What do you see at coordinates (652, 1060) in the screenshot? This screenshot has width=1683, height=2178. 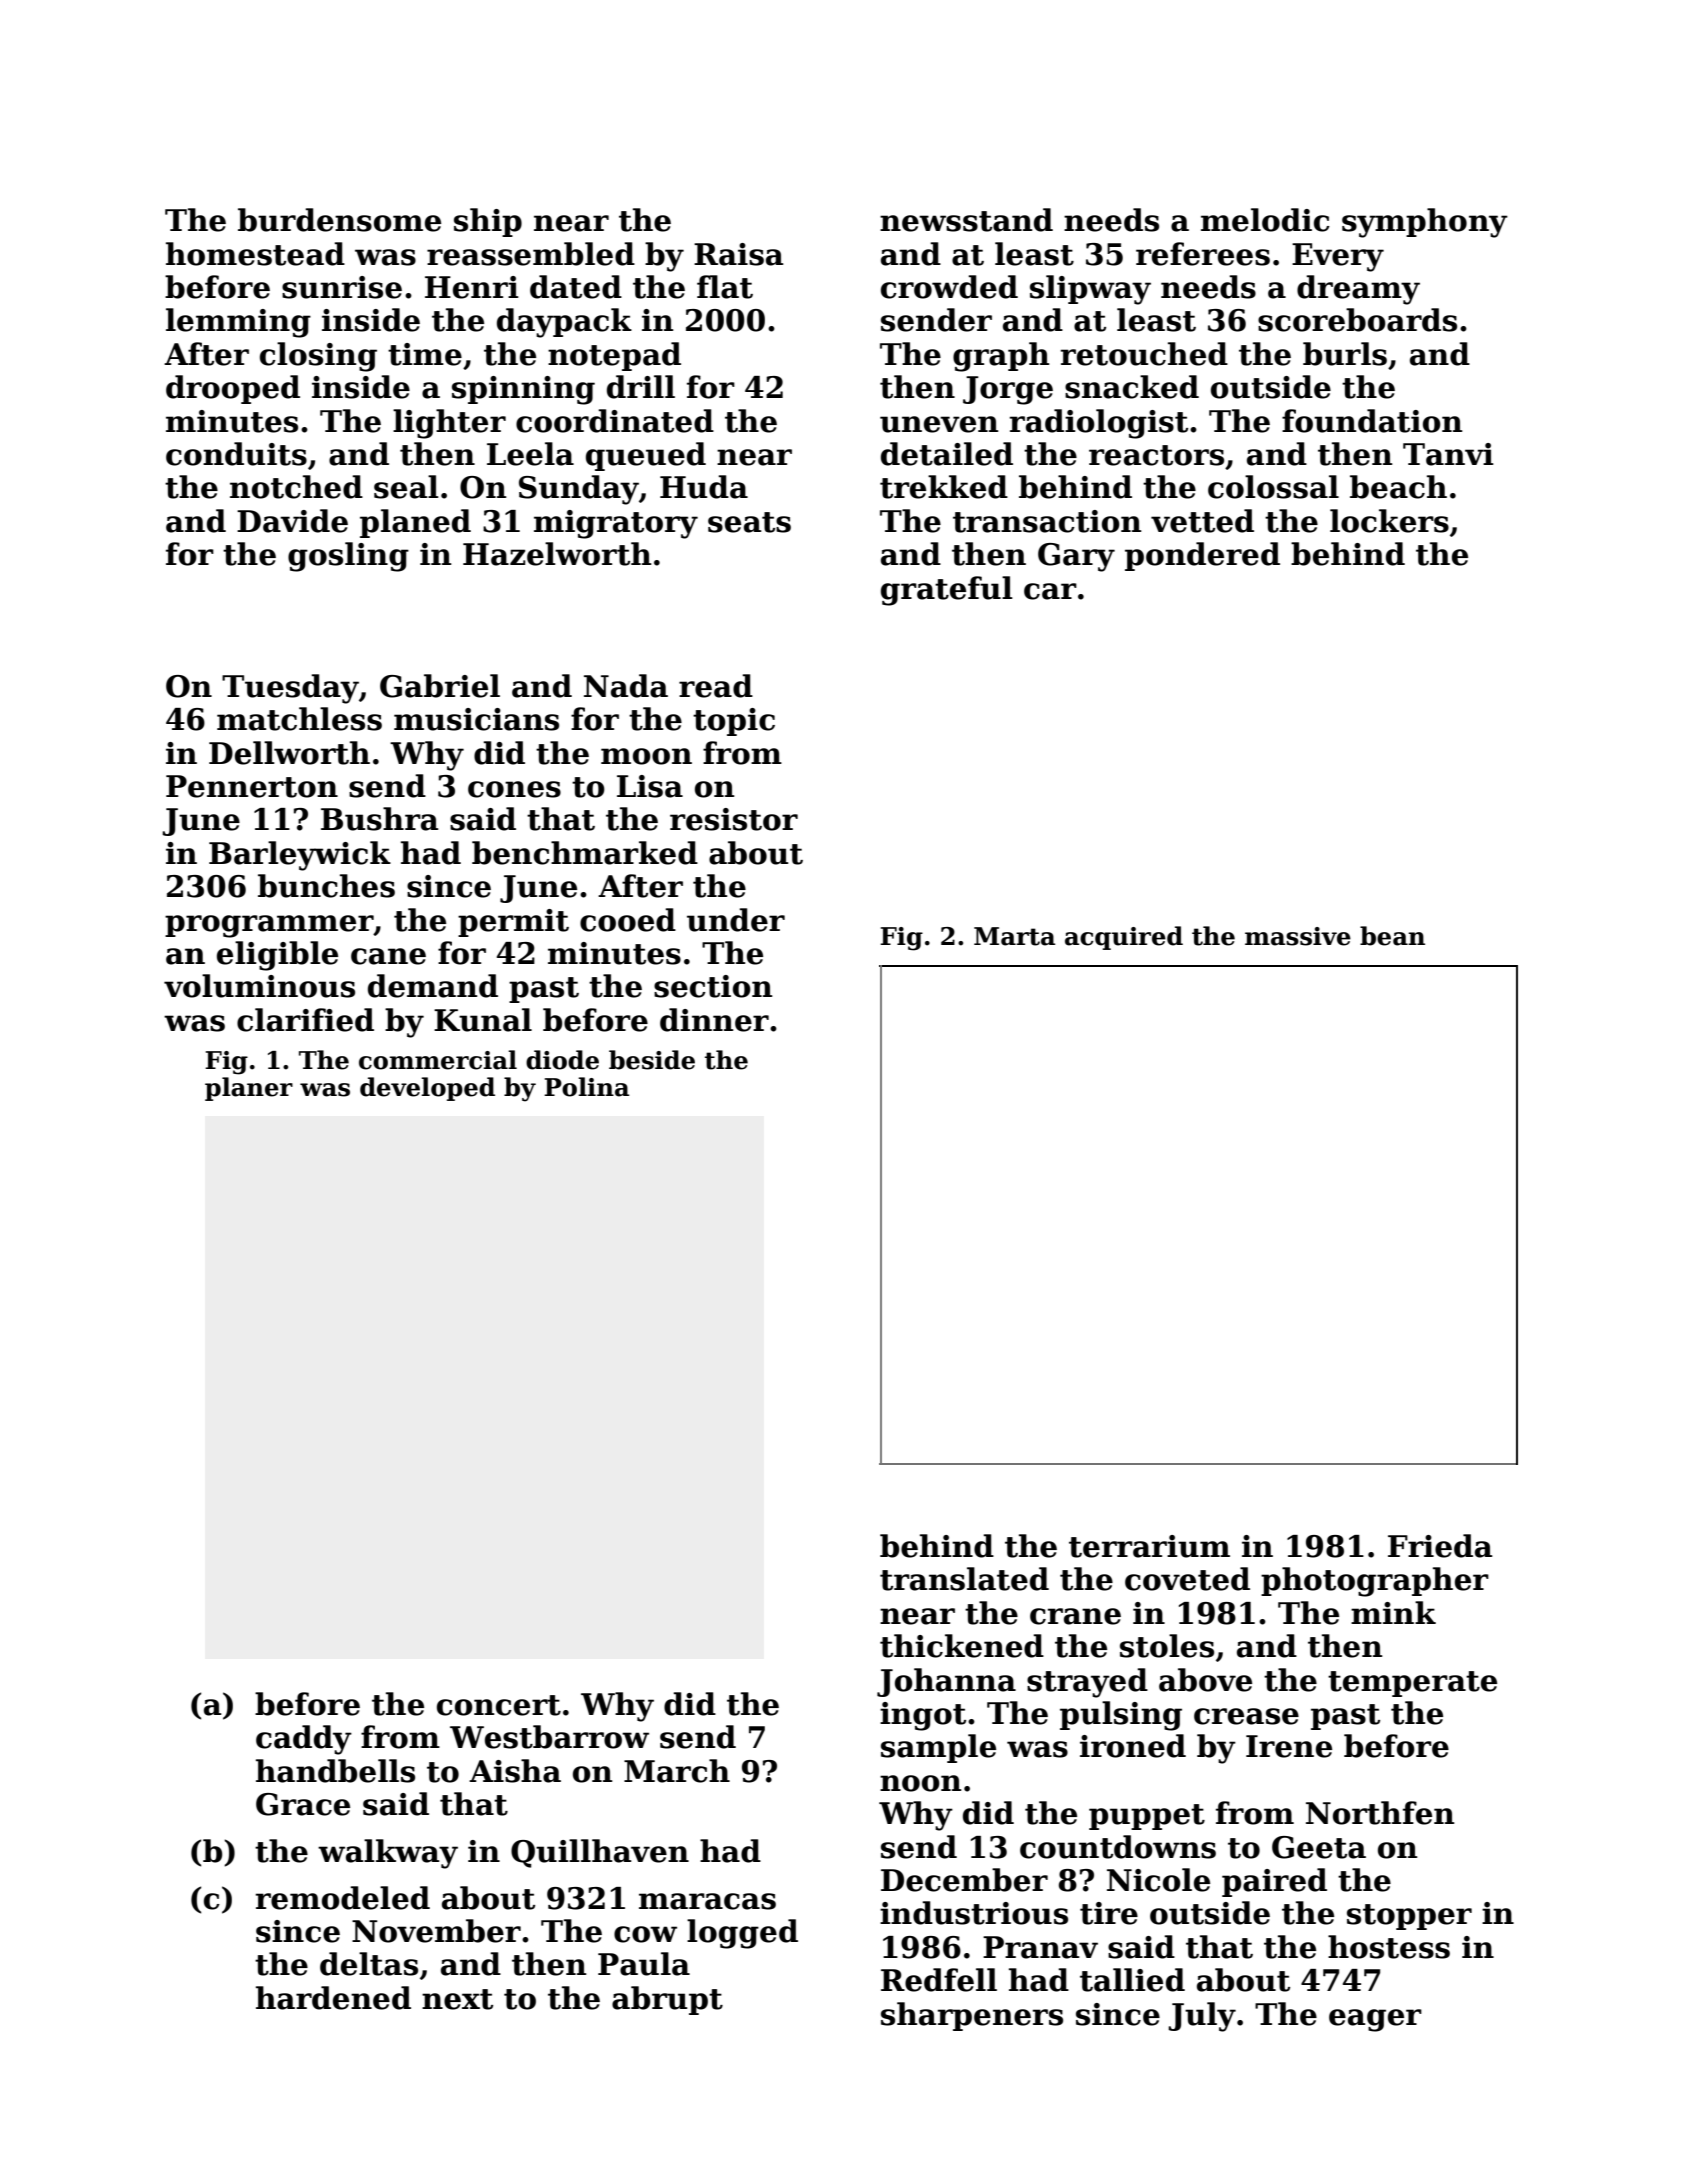 I see `beside` at bounding box center [652, 1060].
